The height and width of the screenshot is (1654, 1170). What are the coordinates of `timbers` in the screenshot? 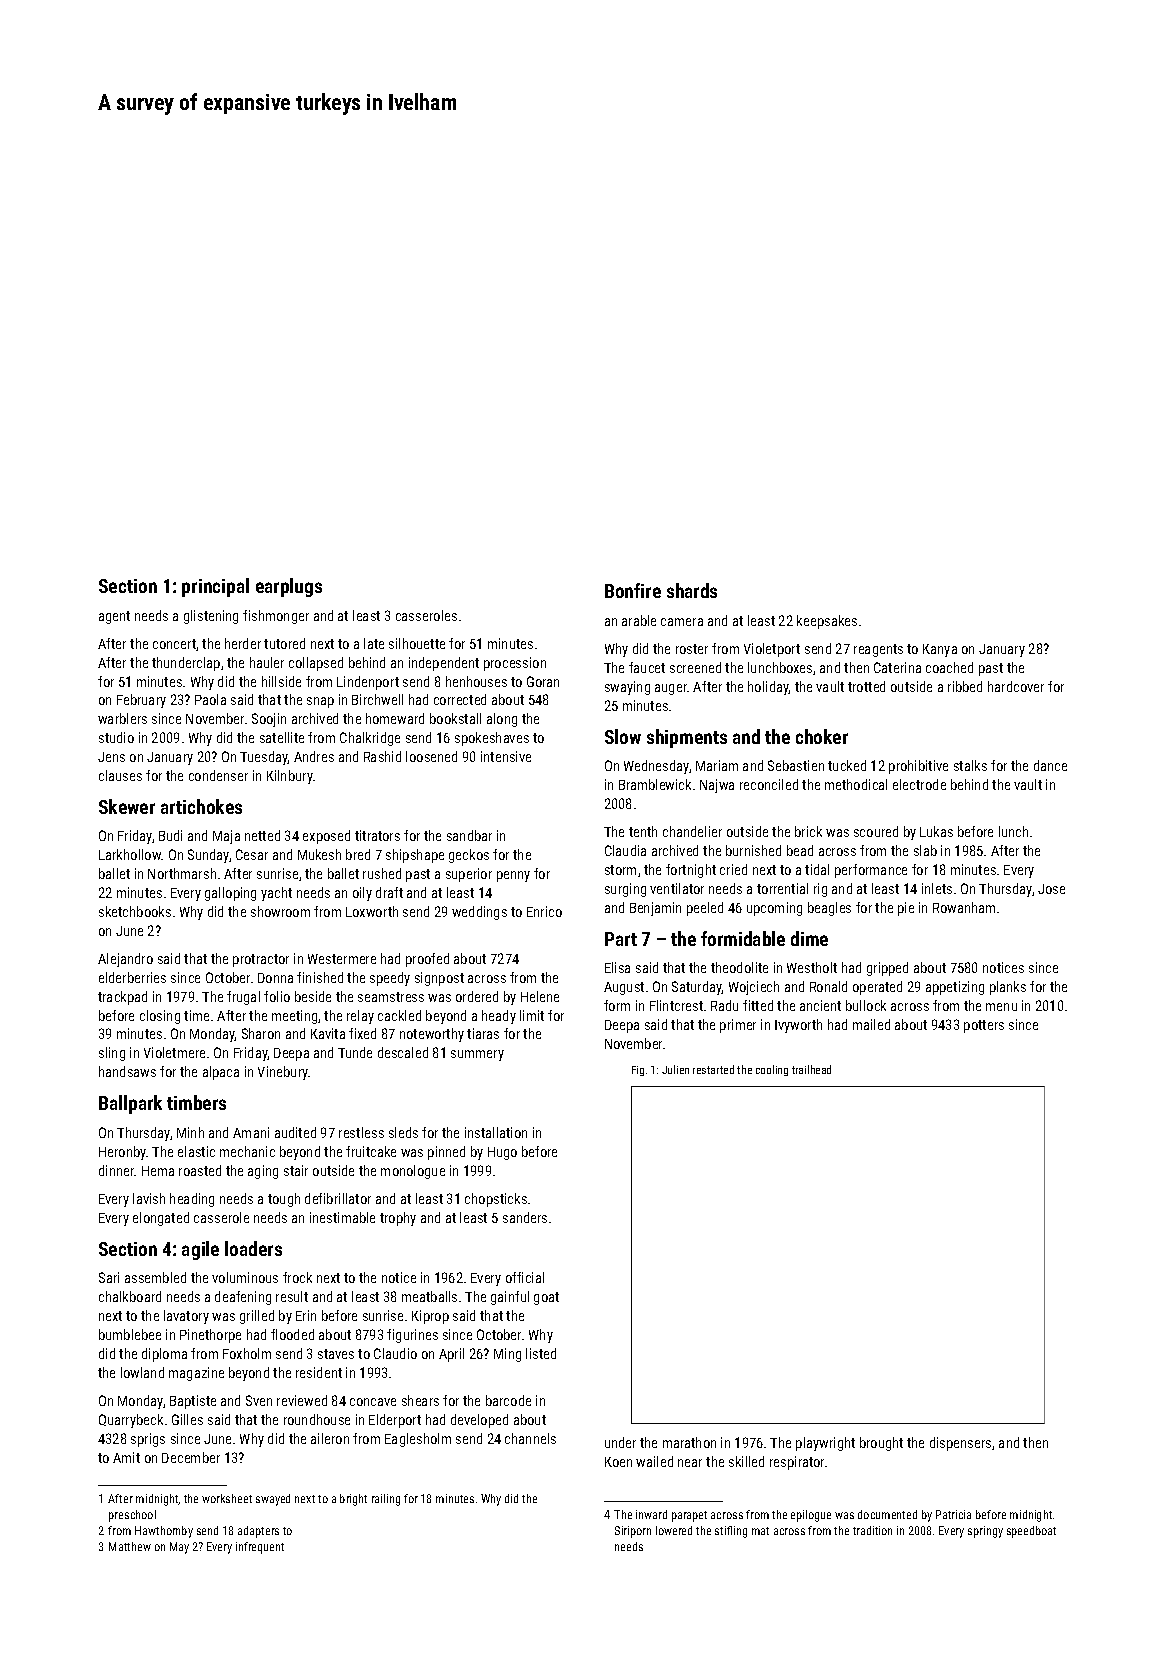 It's located at (196, 1102).
